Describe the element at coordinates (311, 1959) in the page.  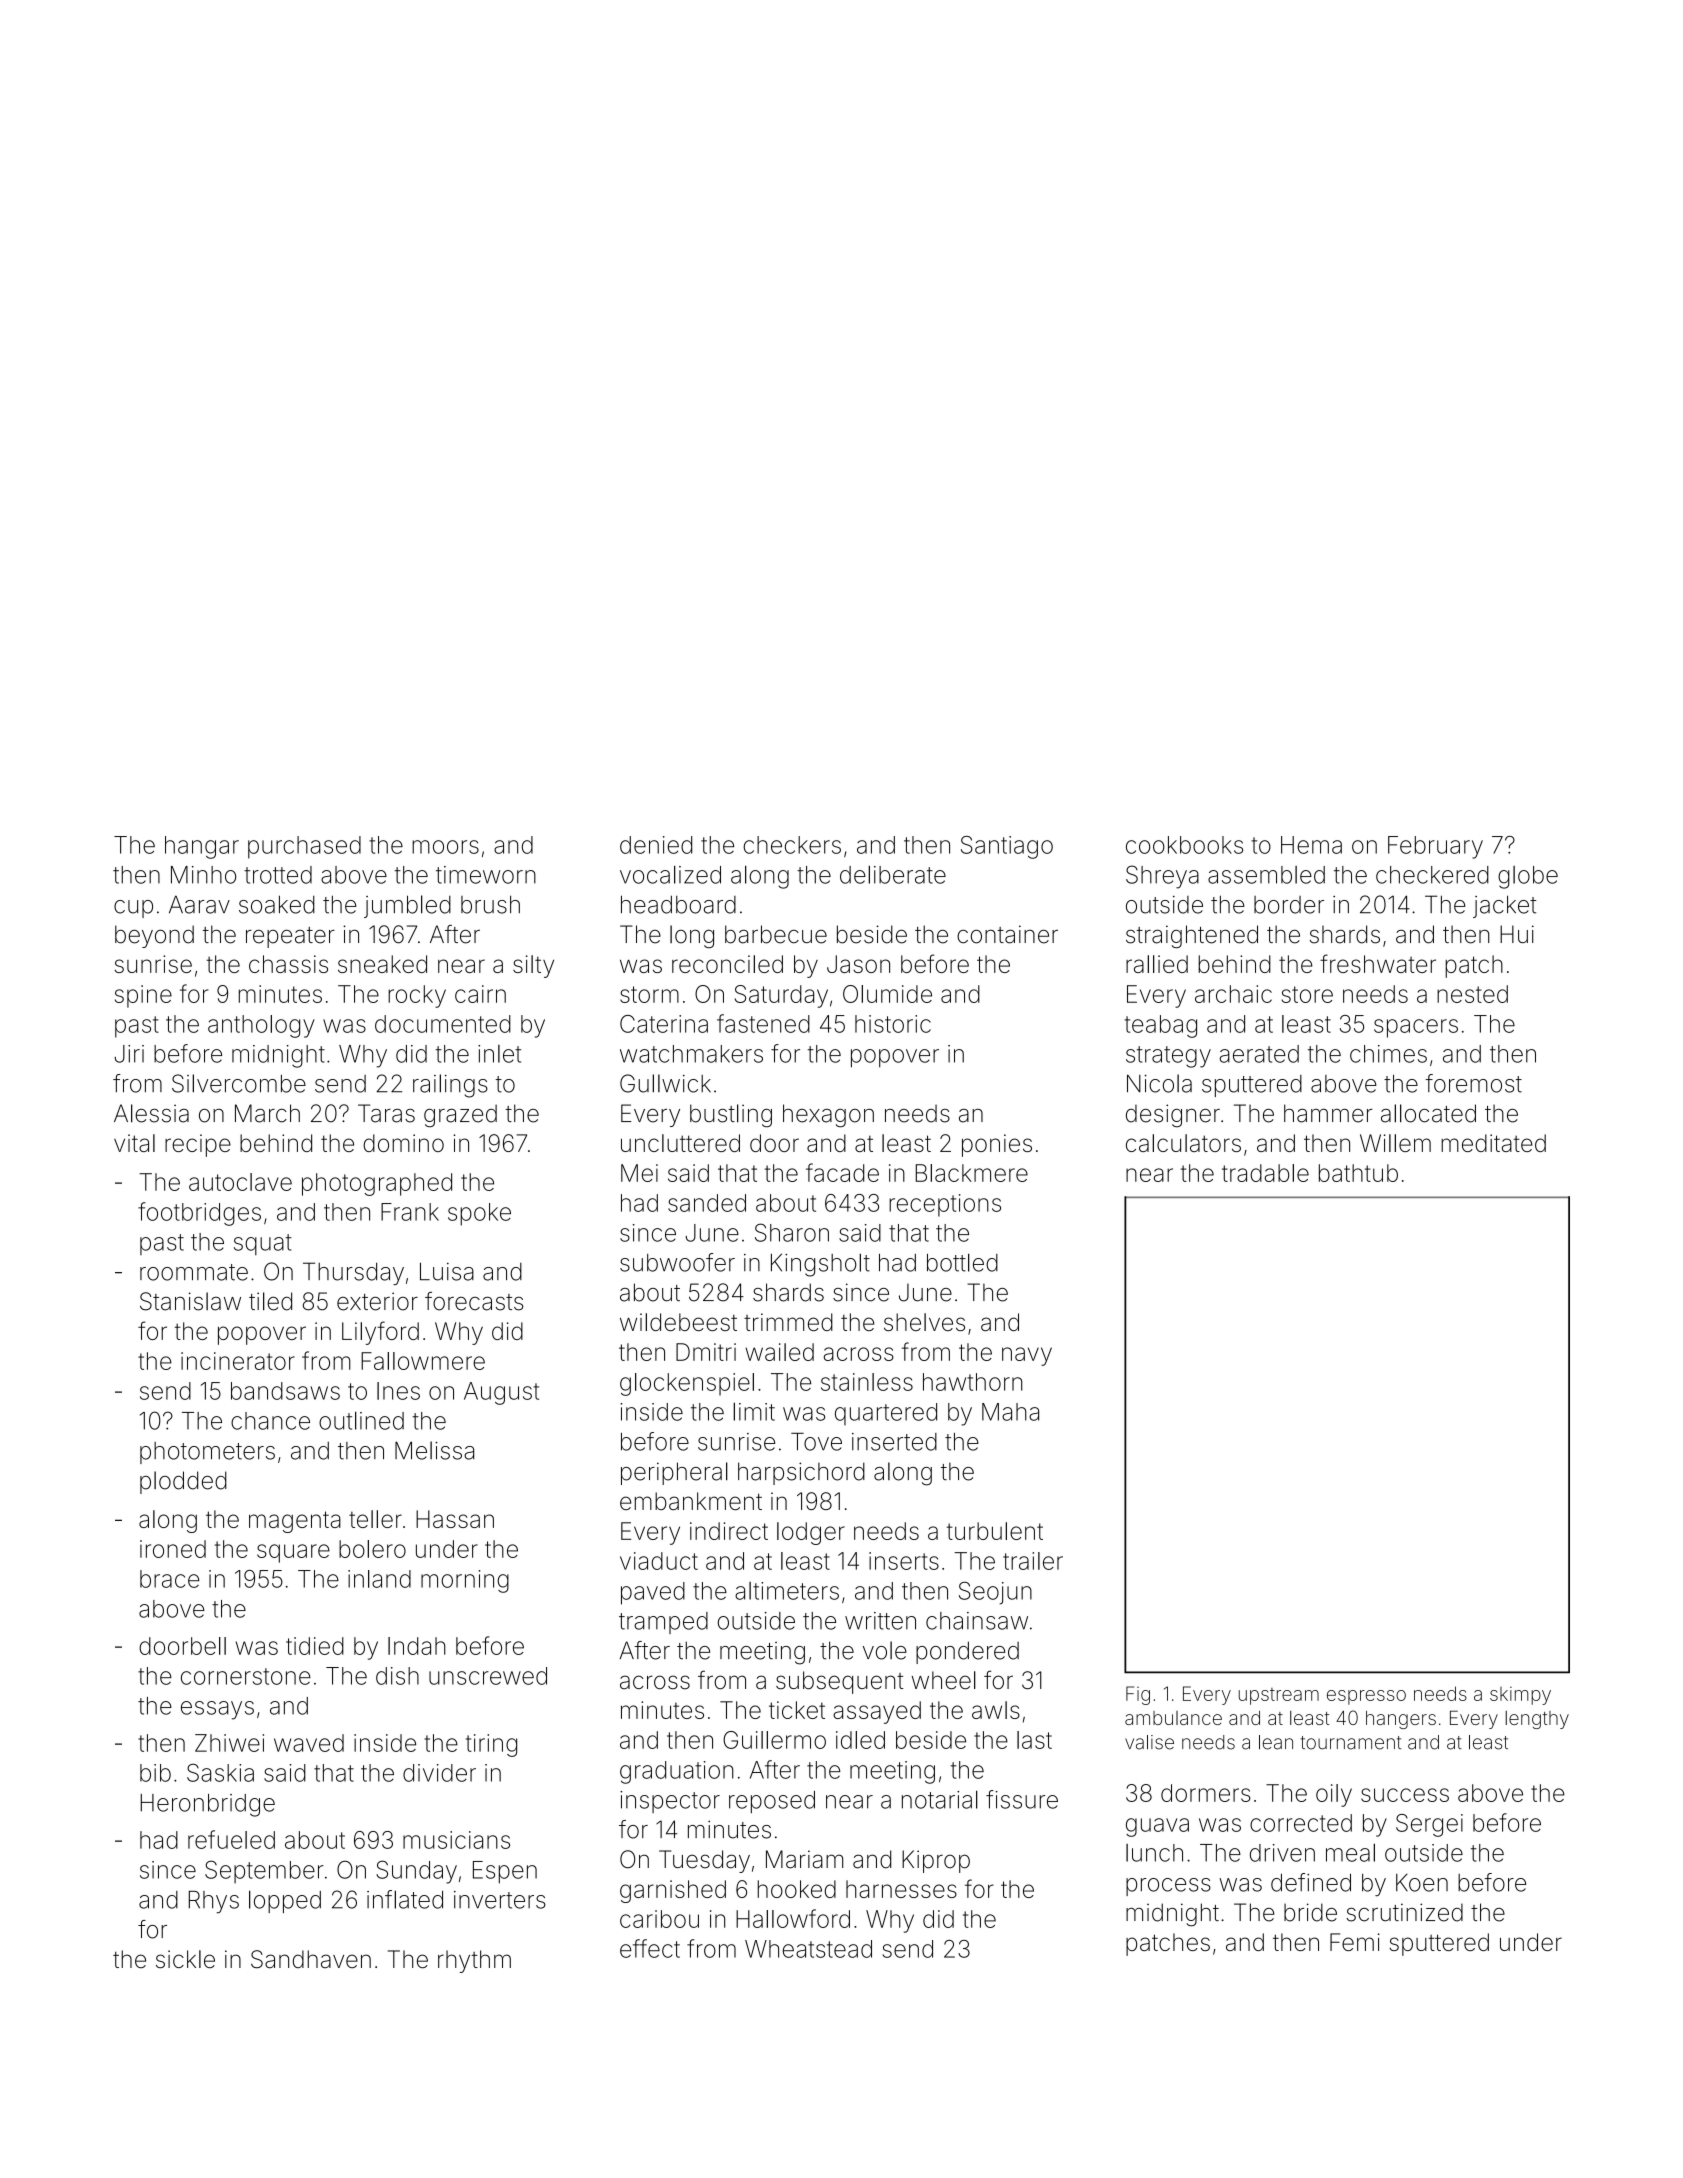
I see `Sandhaven` at that location.
